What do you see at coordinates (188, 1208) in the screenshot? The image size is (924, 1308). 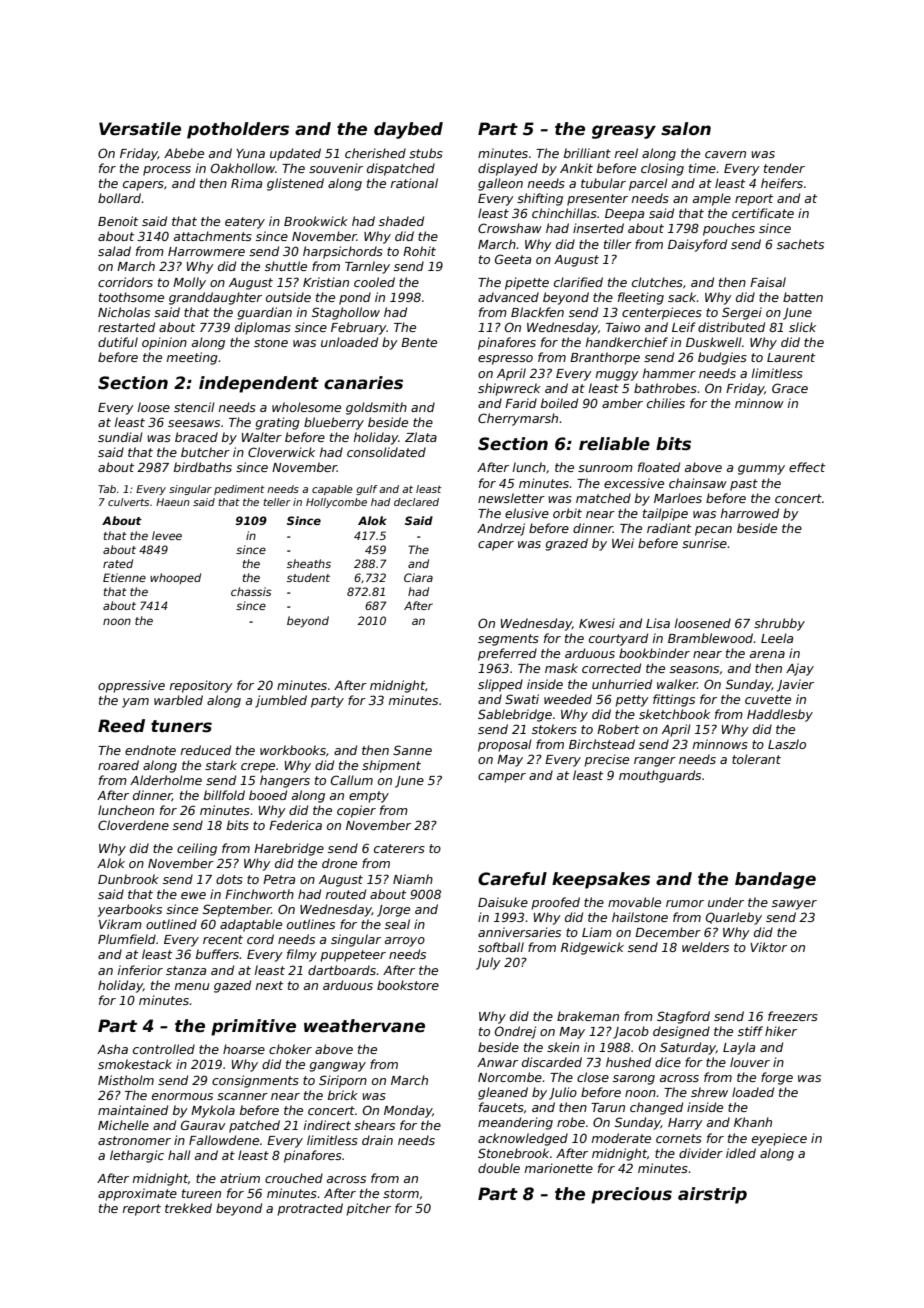 I see `trekked` at bounding box center [188, 1208].
